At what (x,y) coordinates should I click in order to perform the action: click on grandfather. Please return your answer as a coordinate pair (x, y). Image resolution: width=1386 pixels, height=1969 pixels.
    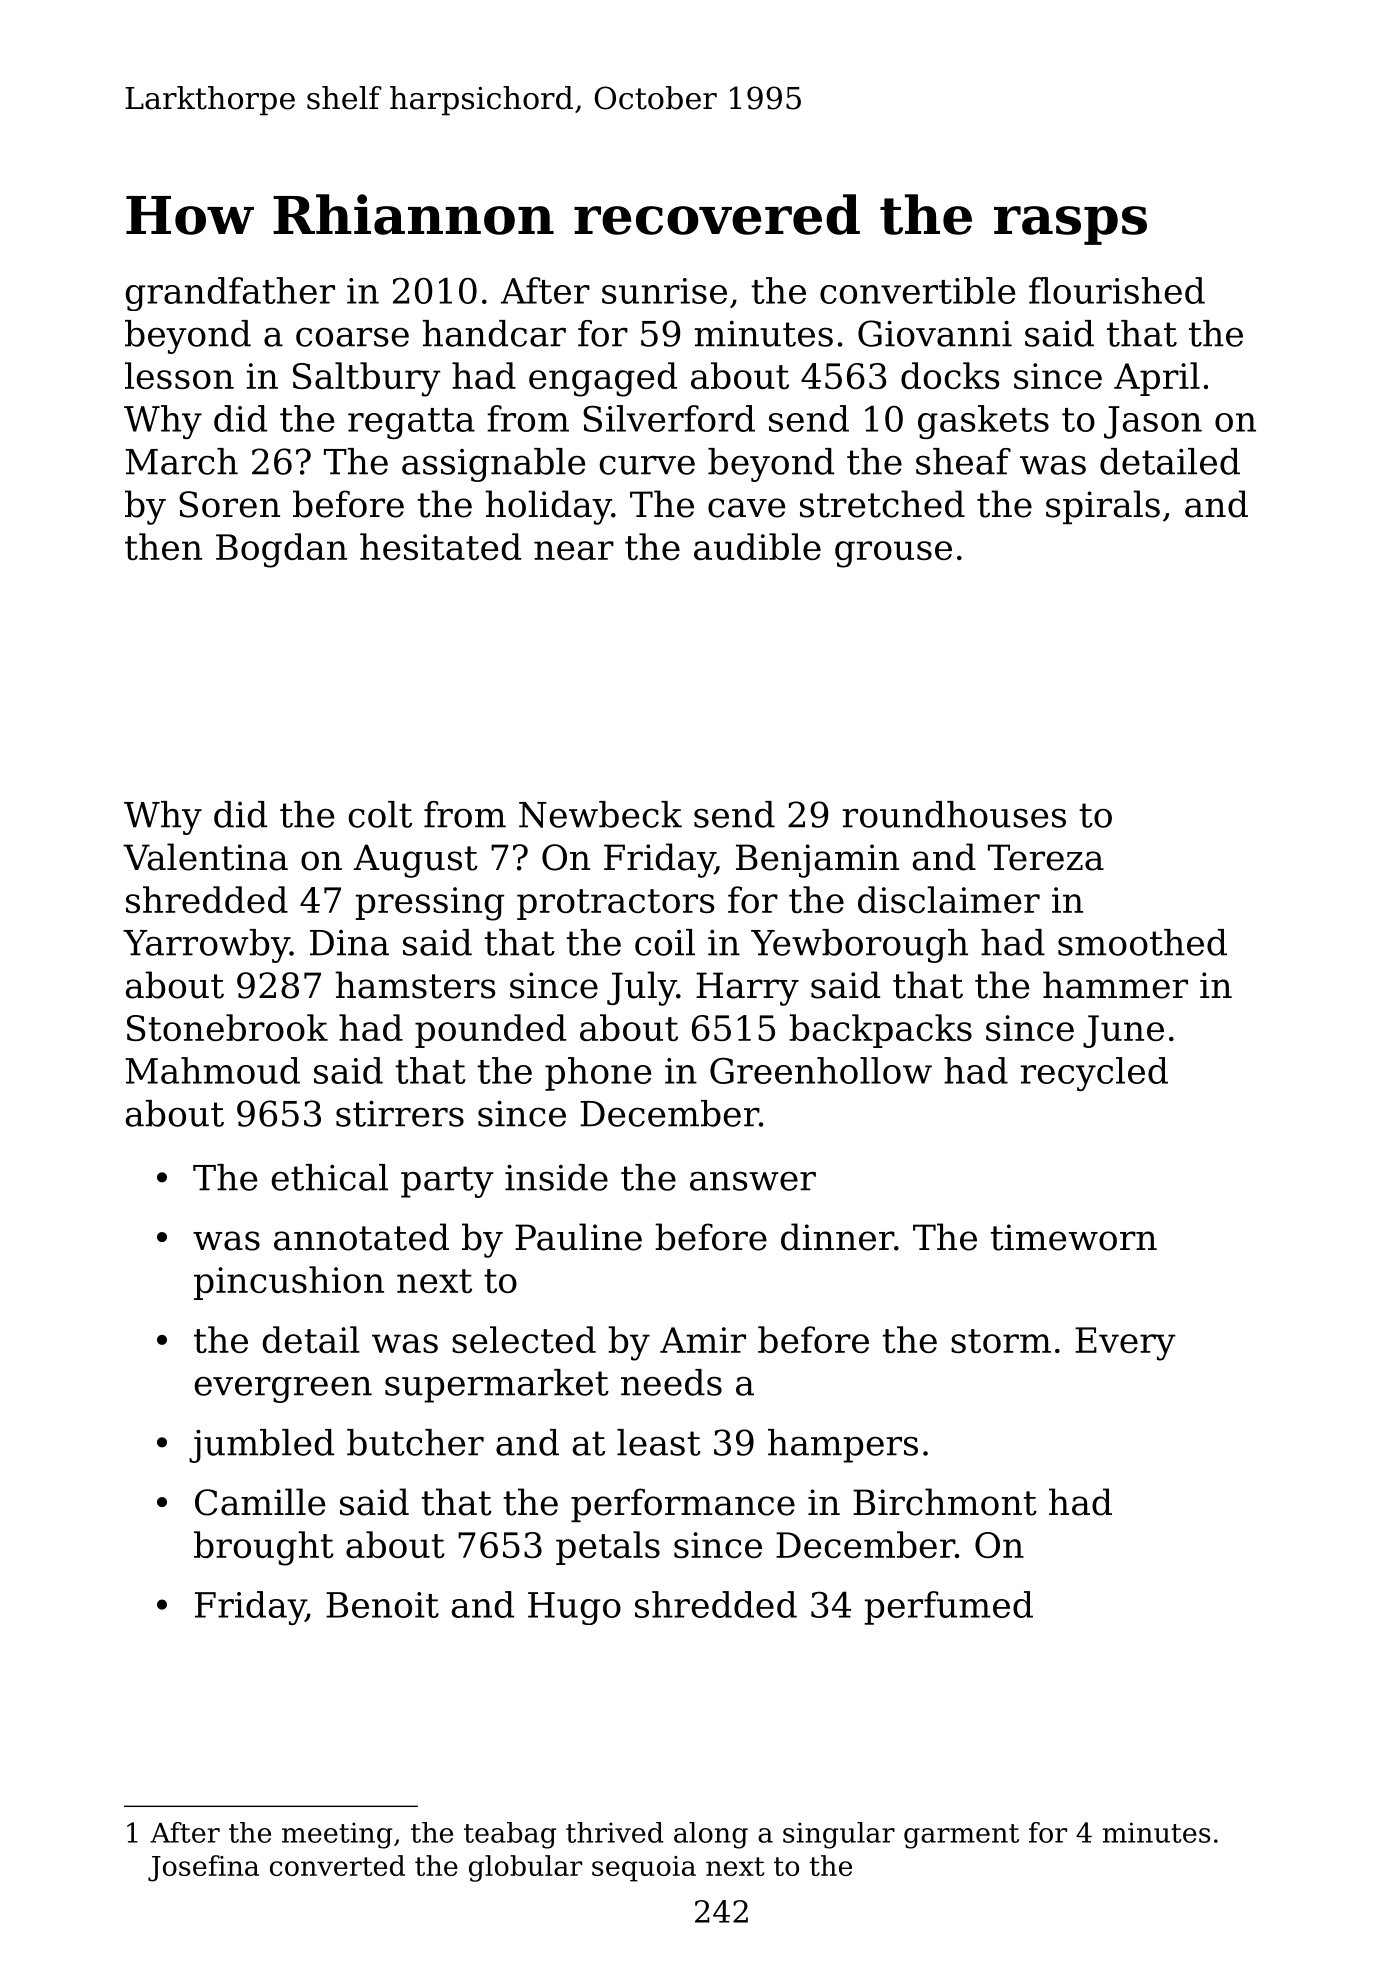
    Looking at the image, I should click on (230, 294).
